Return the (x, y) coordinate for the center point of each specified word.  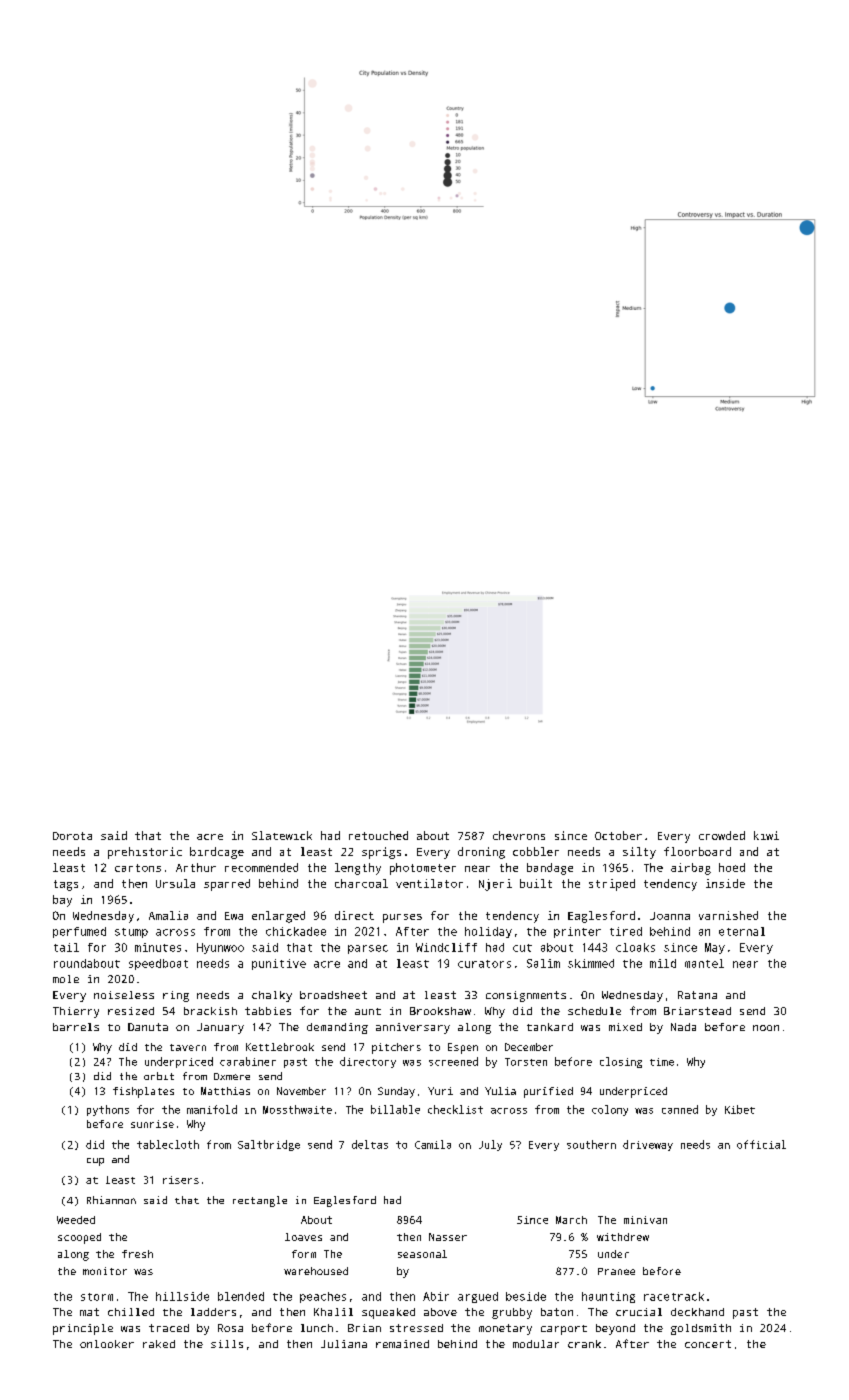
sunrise (152, 1124)
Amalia (168, 915)
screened (453, 1061)
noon (766, 1028)
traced (169, 1328)
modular (536, 1344)
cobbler (536, 851)
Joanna (670, 916)
